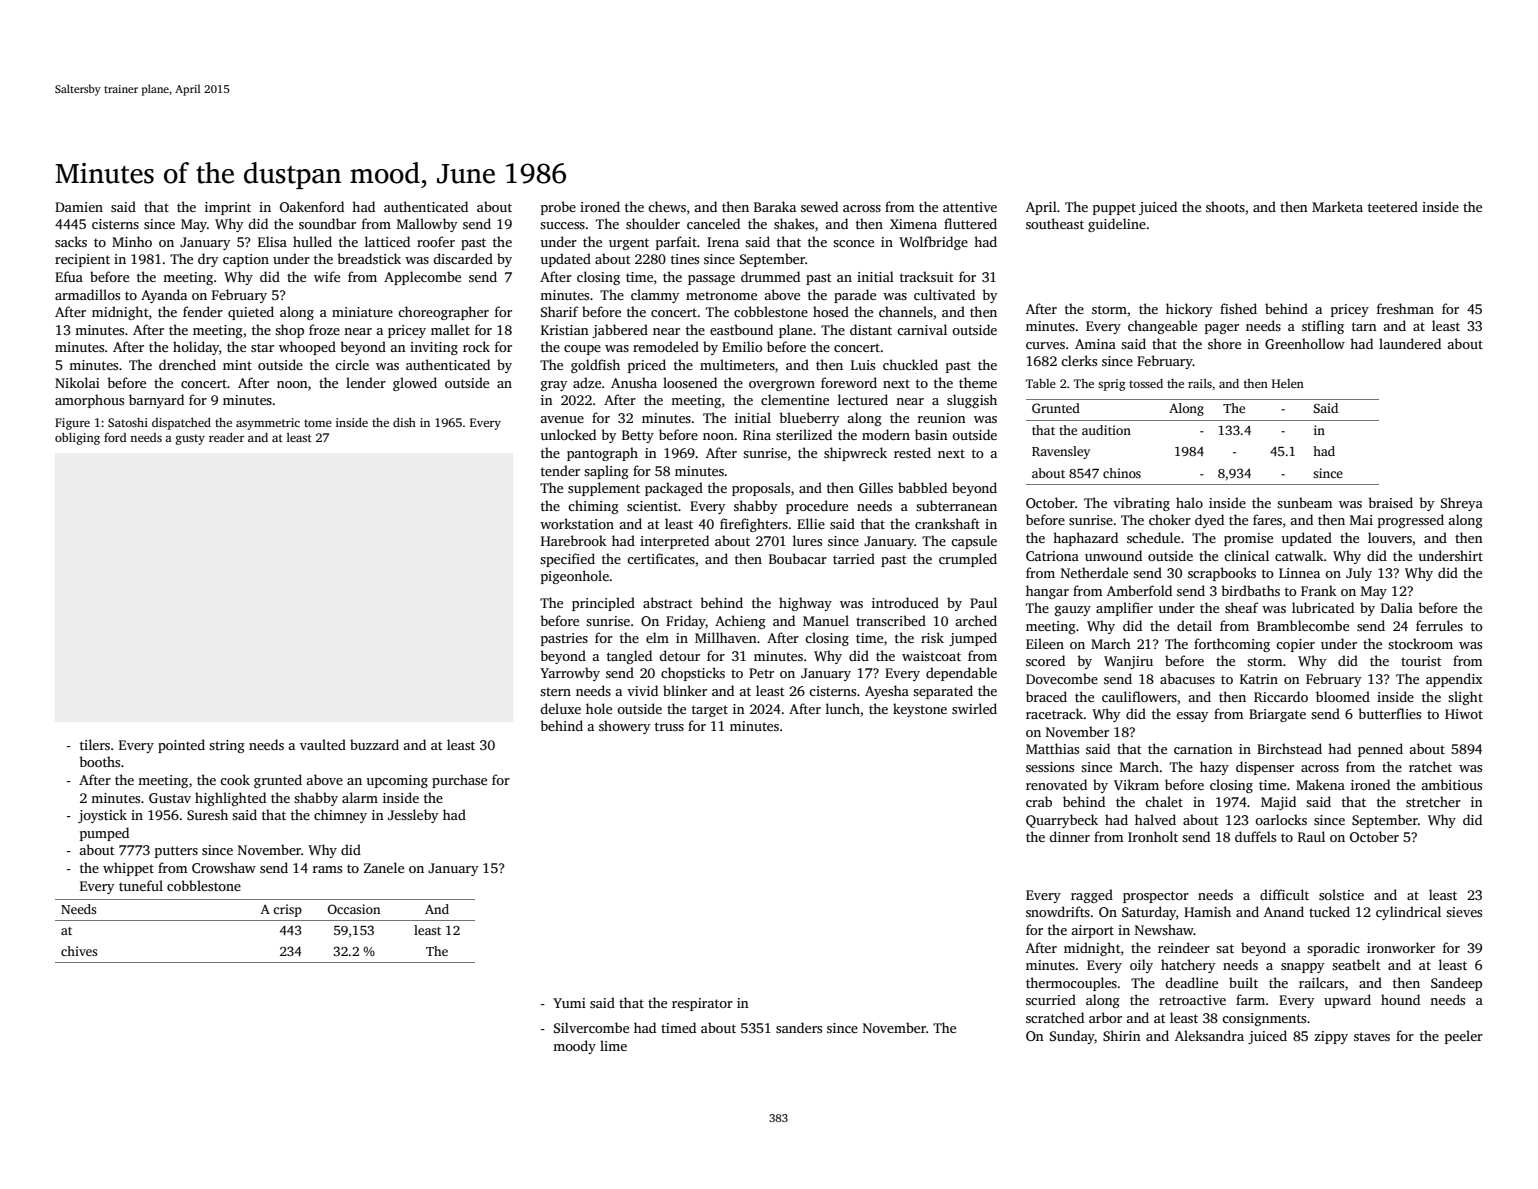  What do you see at coordinates (181, 746) in the screenshot?
I see `pointed` at bounding box center [181, 746].
